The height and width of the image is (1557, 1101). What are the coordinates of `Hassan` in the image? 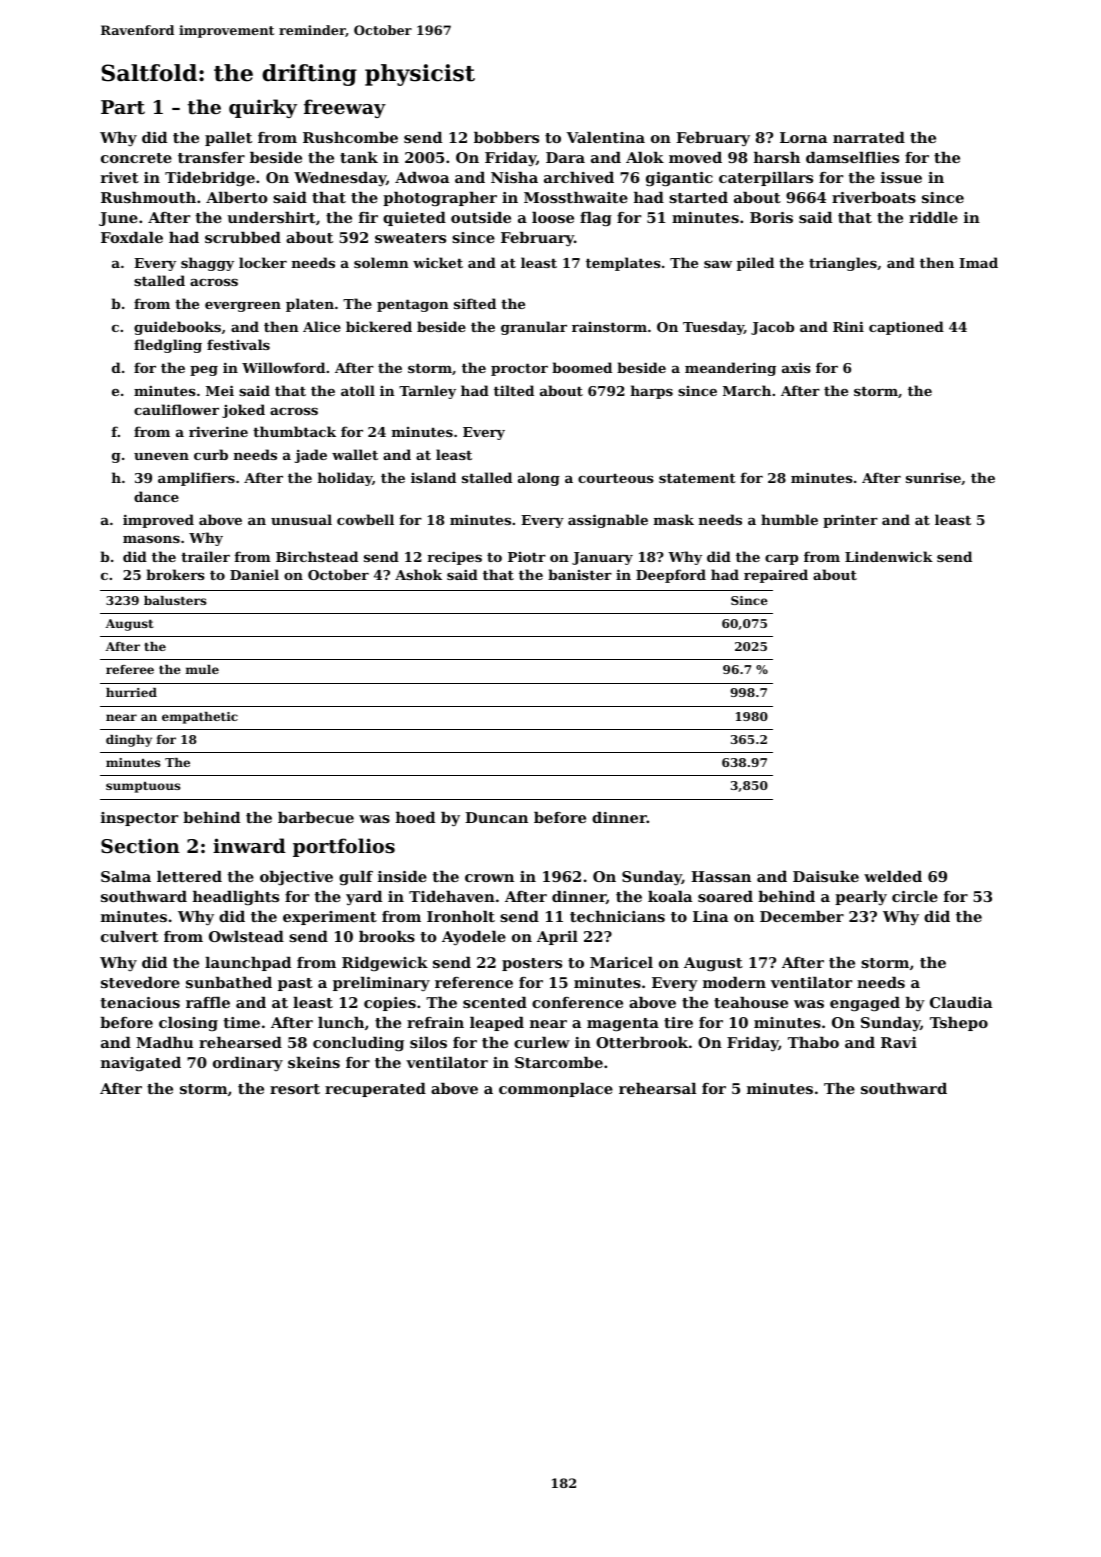 It's located at (721, 876).
